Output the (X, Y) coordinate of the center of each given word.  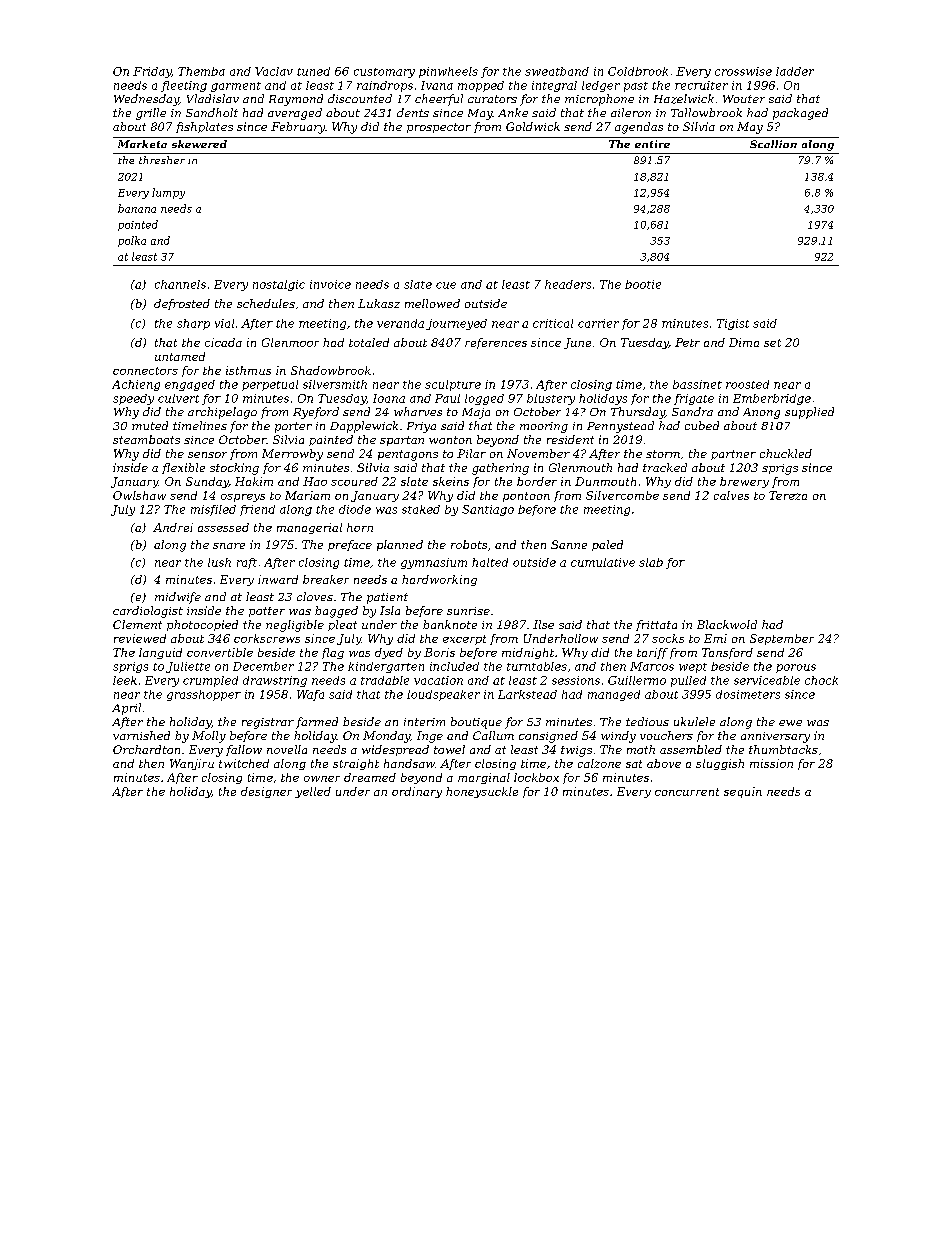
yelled (313, 792)
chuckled (786, 453)
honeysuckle (482, 792)
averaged (295, 114)
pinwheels (448, 72)
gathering (500, 469)
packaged (800, 114)
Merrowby (292, 455)
